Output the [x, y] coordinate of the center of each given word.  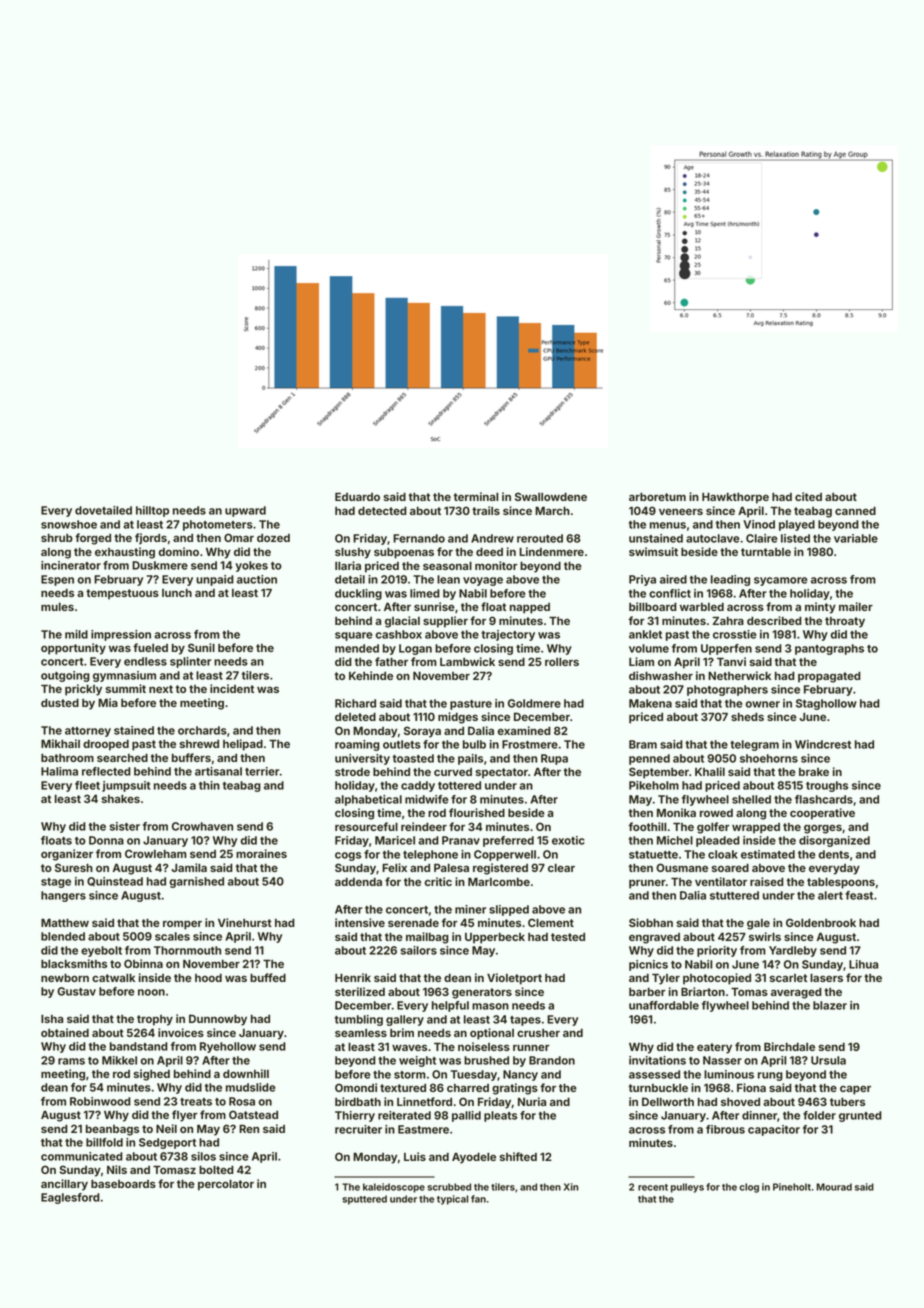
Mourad [834, 1187]
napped [530, 608]
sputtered [364, 1200]
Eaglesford [70, 1198]
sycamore [781, 581]
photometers [218, 525]
